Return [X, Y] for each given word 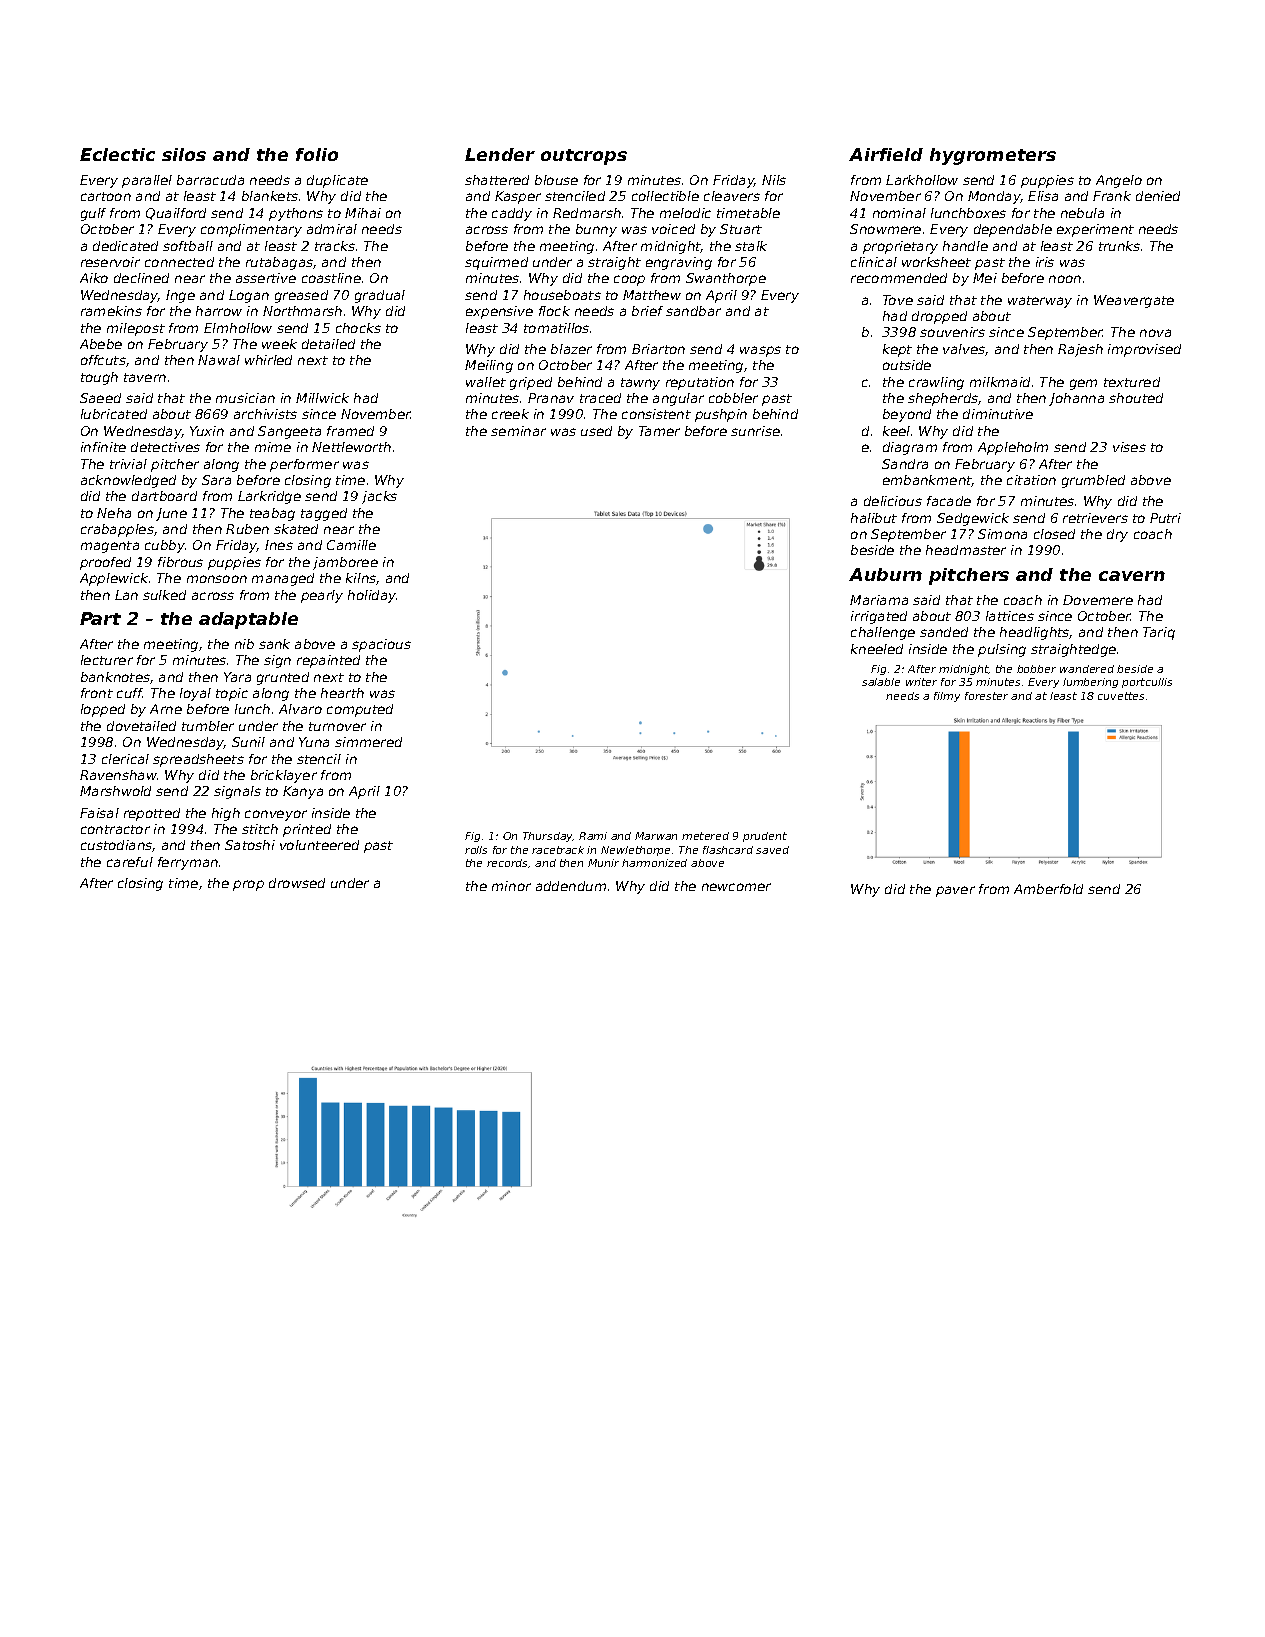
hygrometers [993, 156]
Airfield [886, 154]
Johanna [1076, 399]
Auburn [885, 574]
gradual [380, 296]
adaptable [248, 620]
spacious [381, 645]
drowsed [297, 883]
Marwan [656, 836]
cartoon [106, 196]
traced [600, 398]
